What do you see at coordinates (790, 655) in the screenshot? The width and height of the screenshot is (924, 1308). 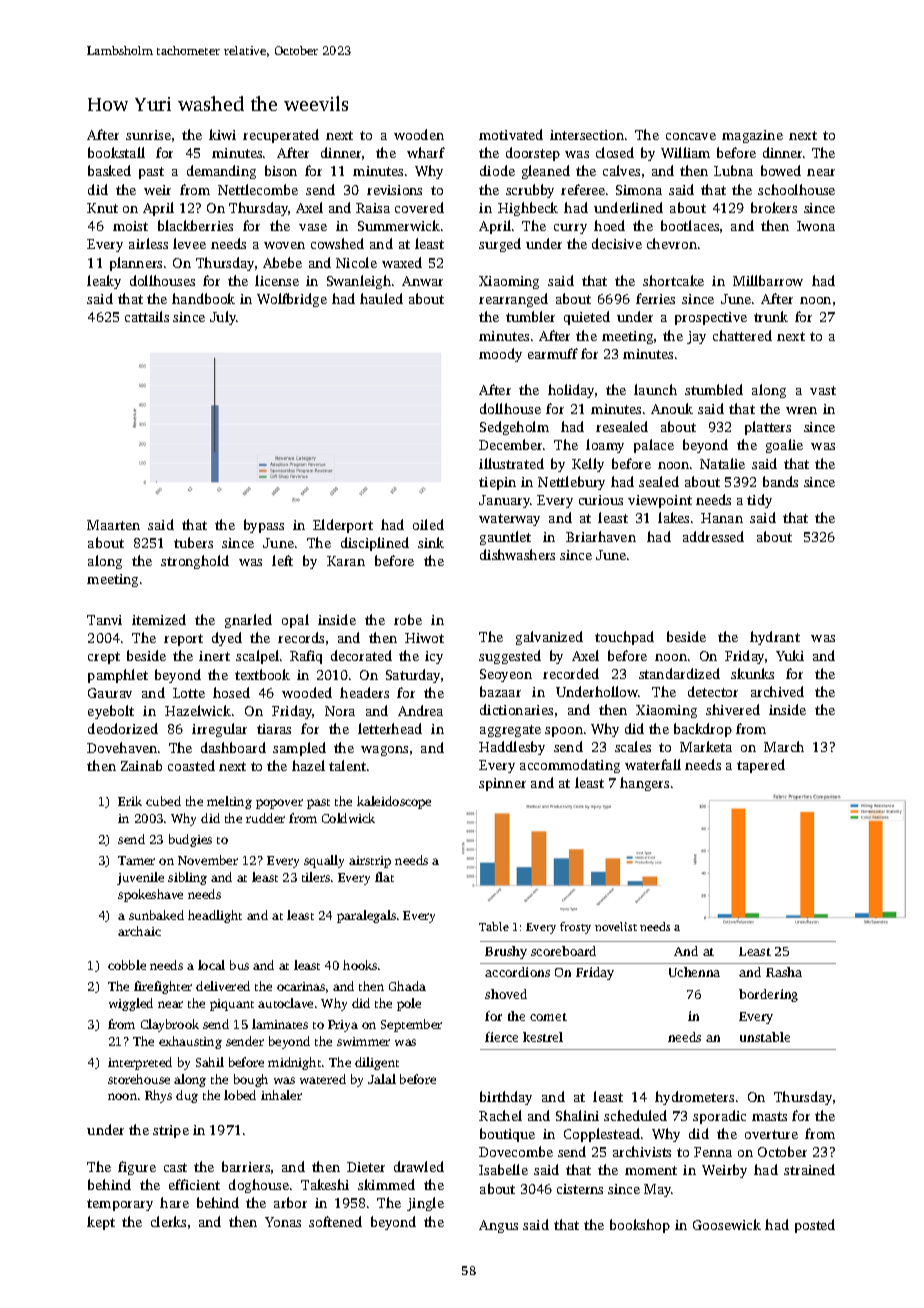 I see `Yuki` at bounding box center [790, 655].
